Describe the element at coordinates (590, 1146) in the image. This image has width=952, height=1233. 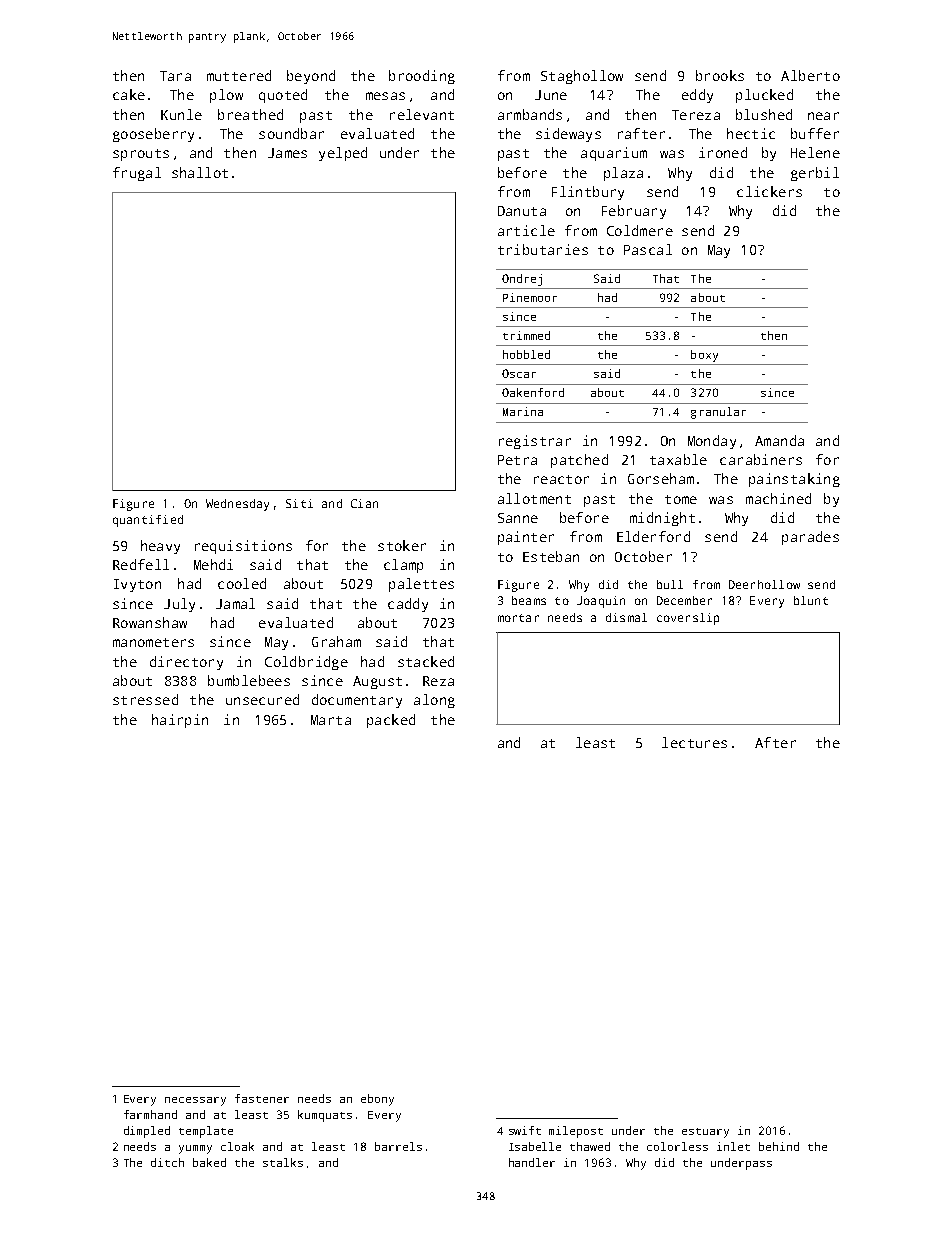
I see `thawed` at that location.
